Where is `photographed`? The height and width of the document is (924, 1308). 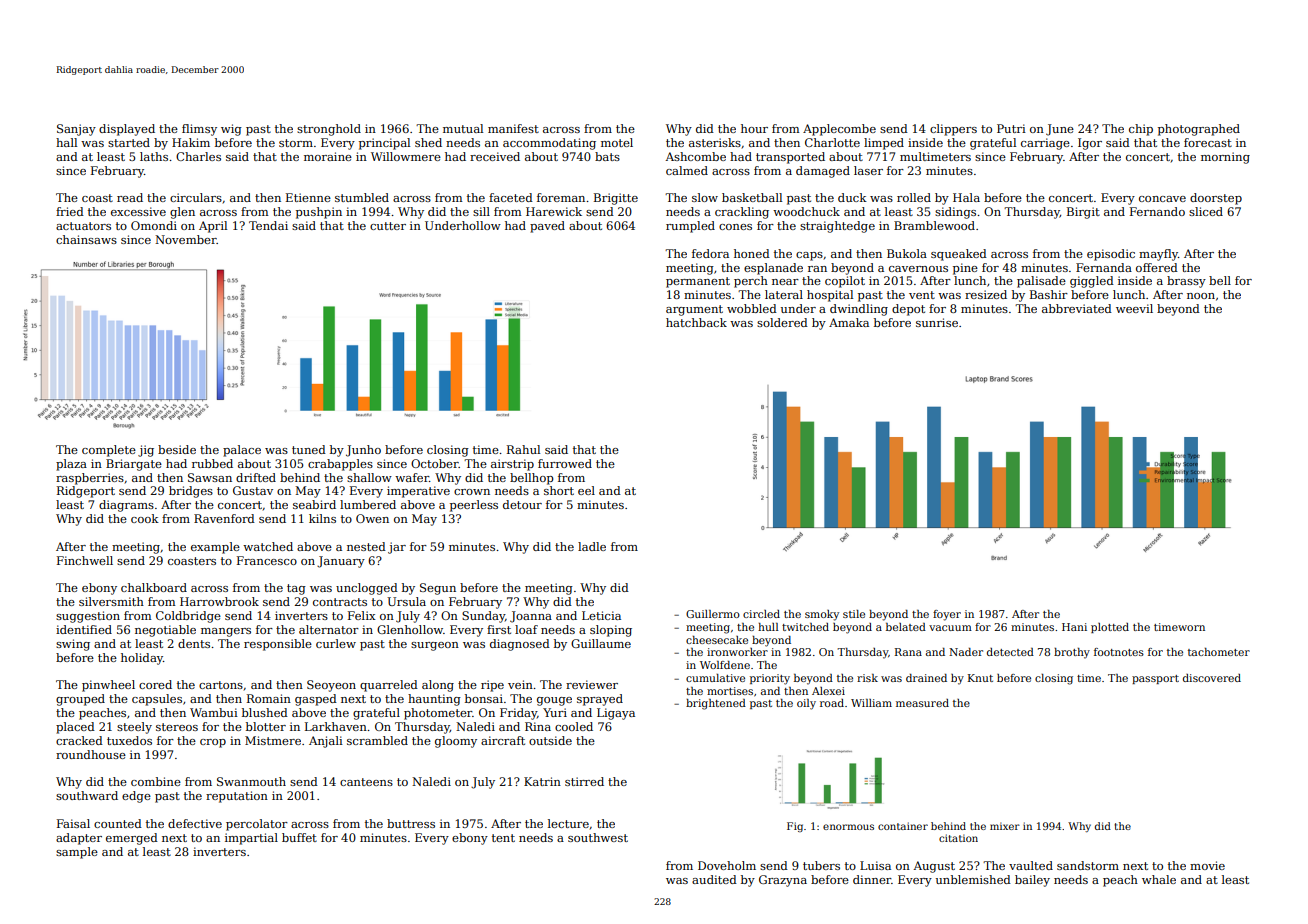
photographed is located at coordinates (1199, 130).
